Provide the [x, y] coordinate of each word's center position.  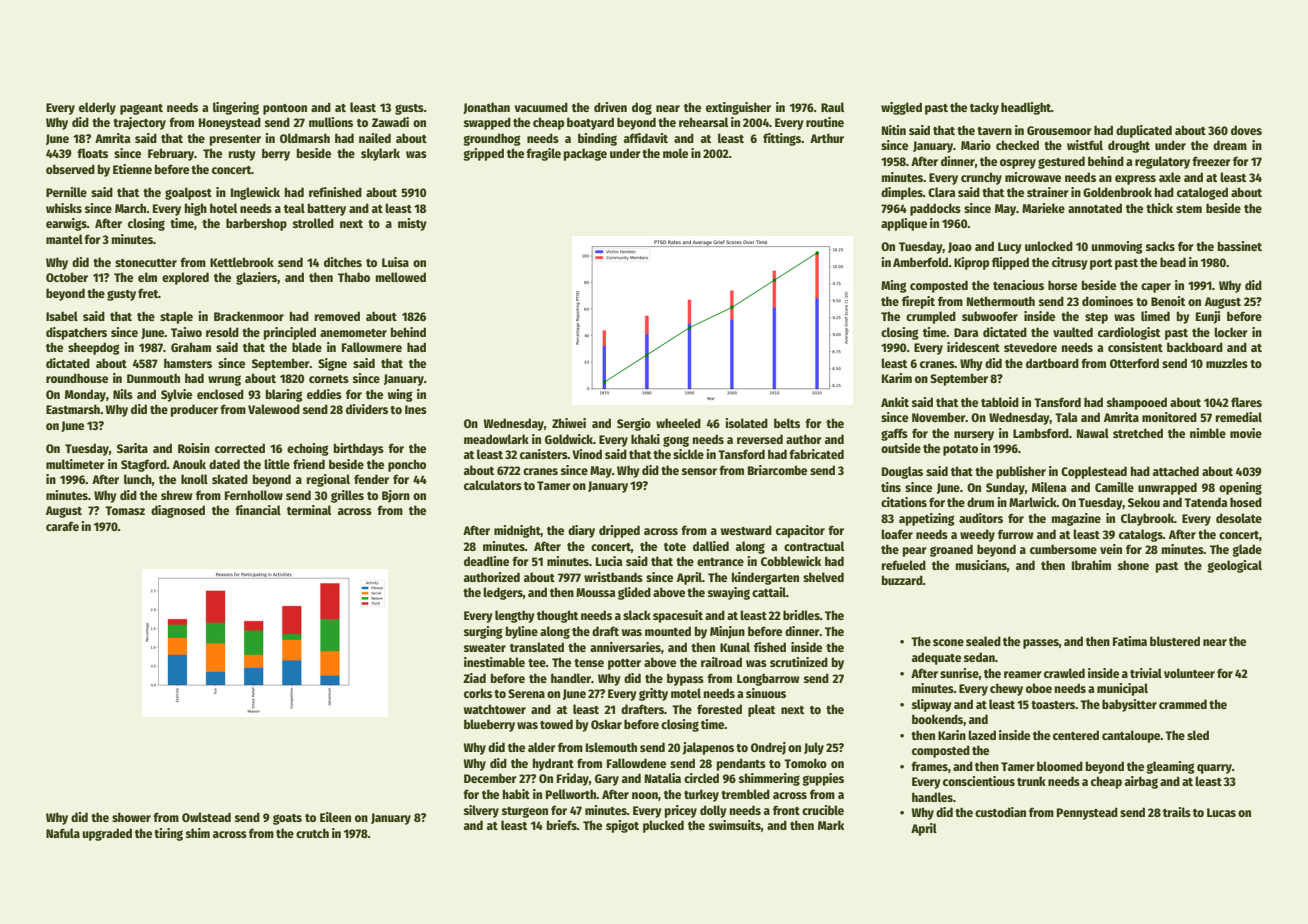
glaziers [256, 278]
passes [1041, 644]
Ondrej [768, 748]
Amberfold [920, 262]
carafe [62, 526]
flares [1246, 402]
